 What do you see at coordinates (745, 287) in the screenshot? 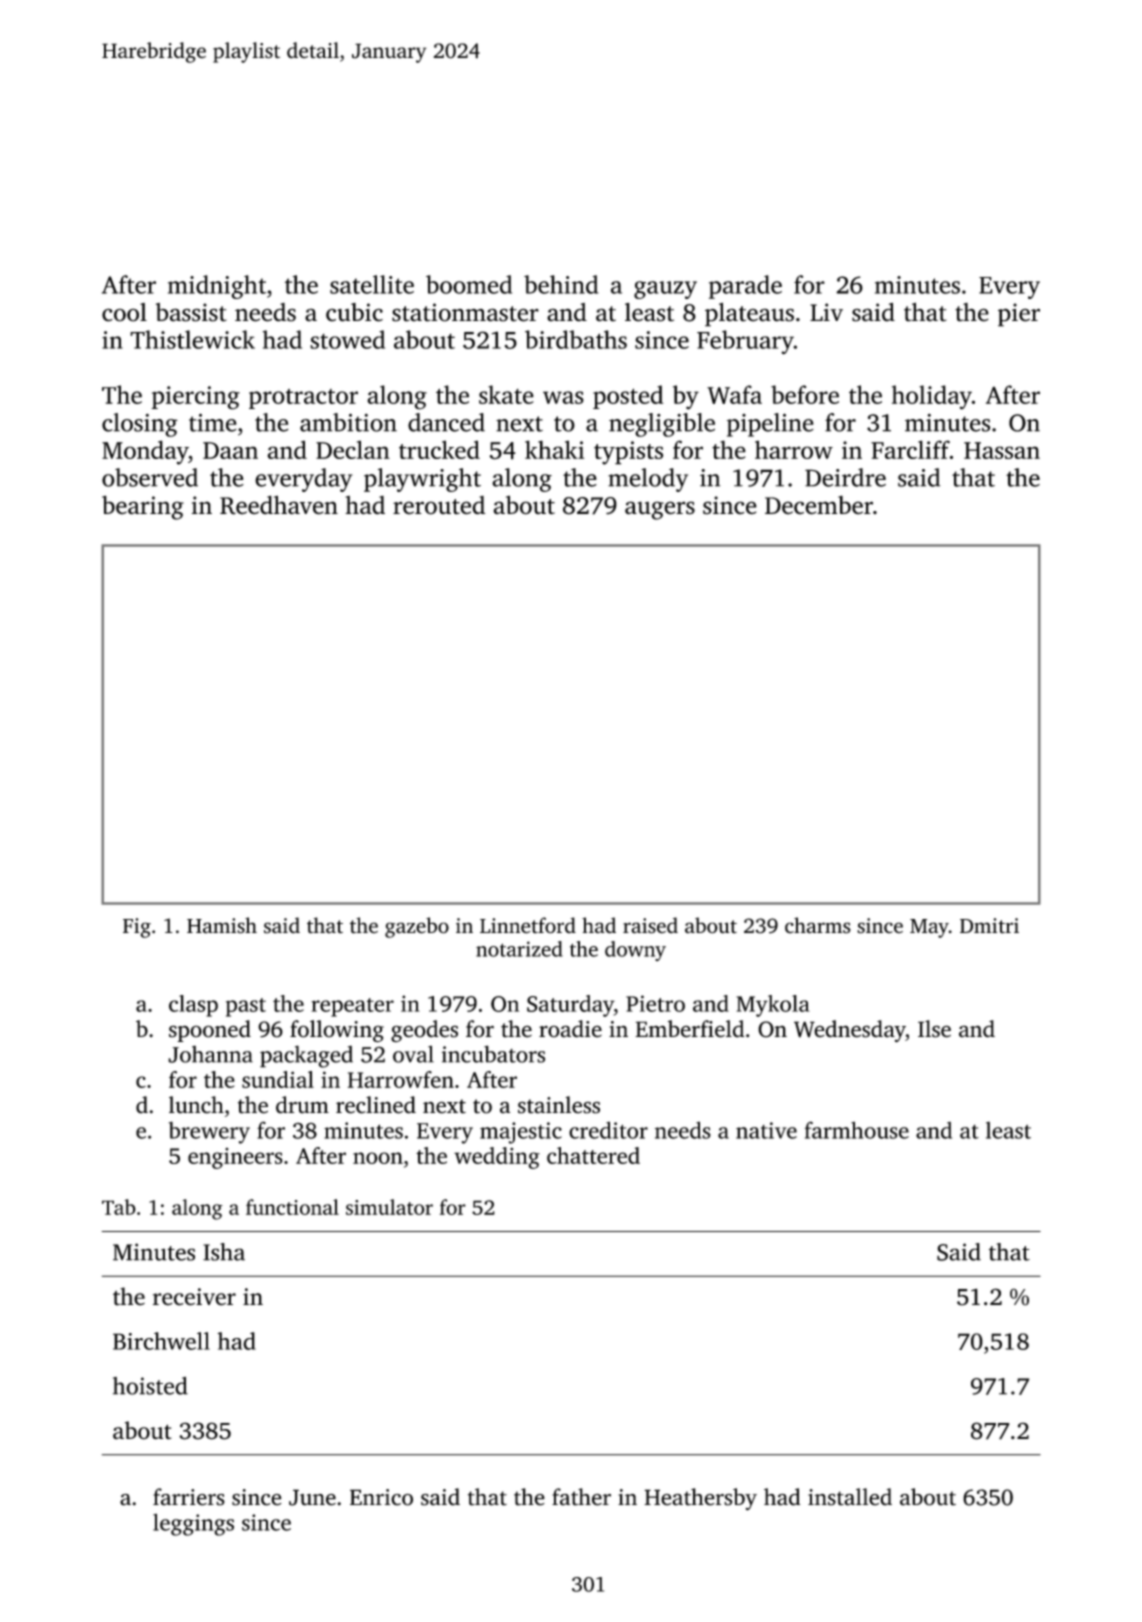
I see `parade` at bounding box center [745, 287].
